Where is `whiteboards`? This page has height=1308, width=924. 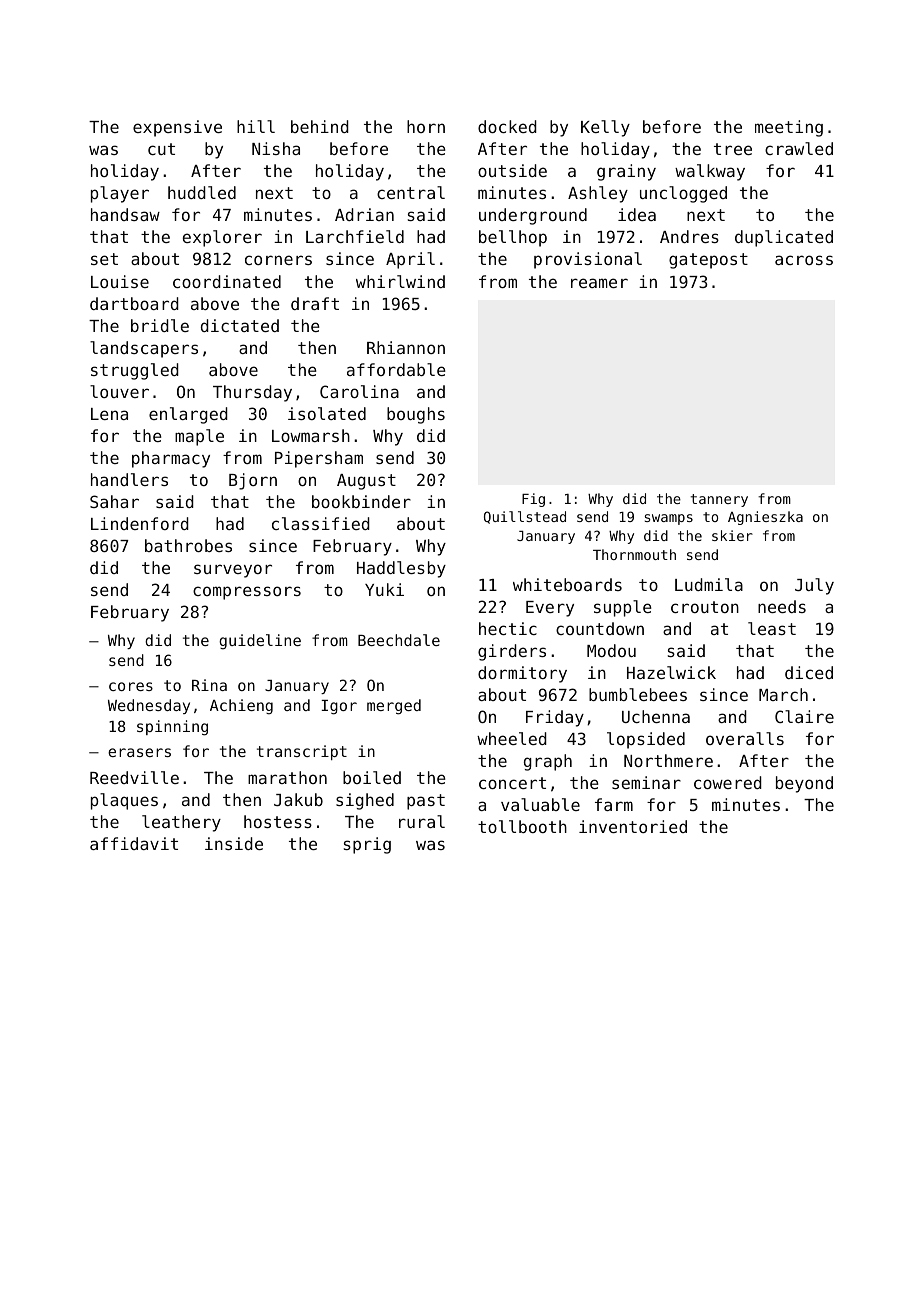 whiteboards is located at coordinates (567, 584).
